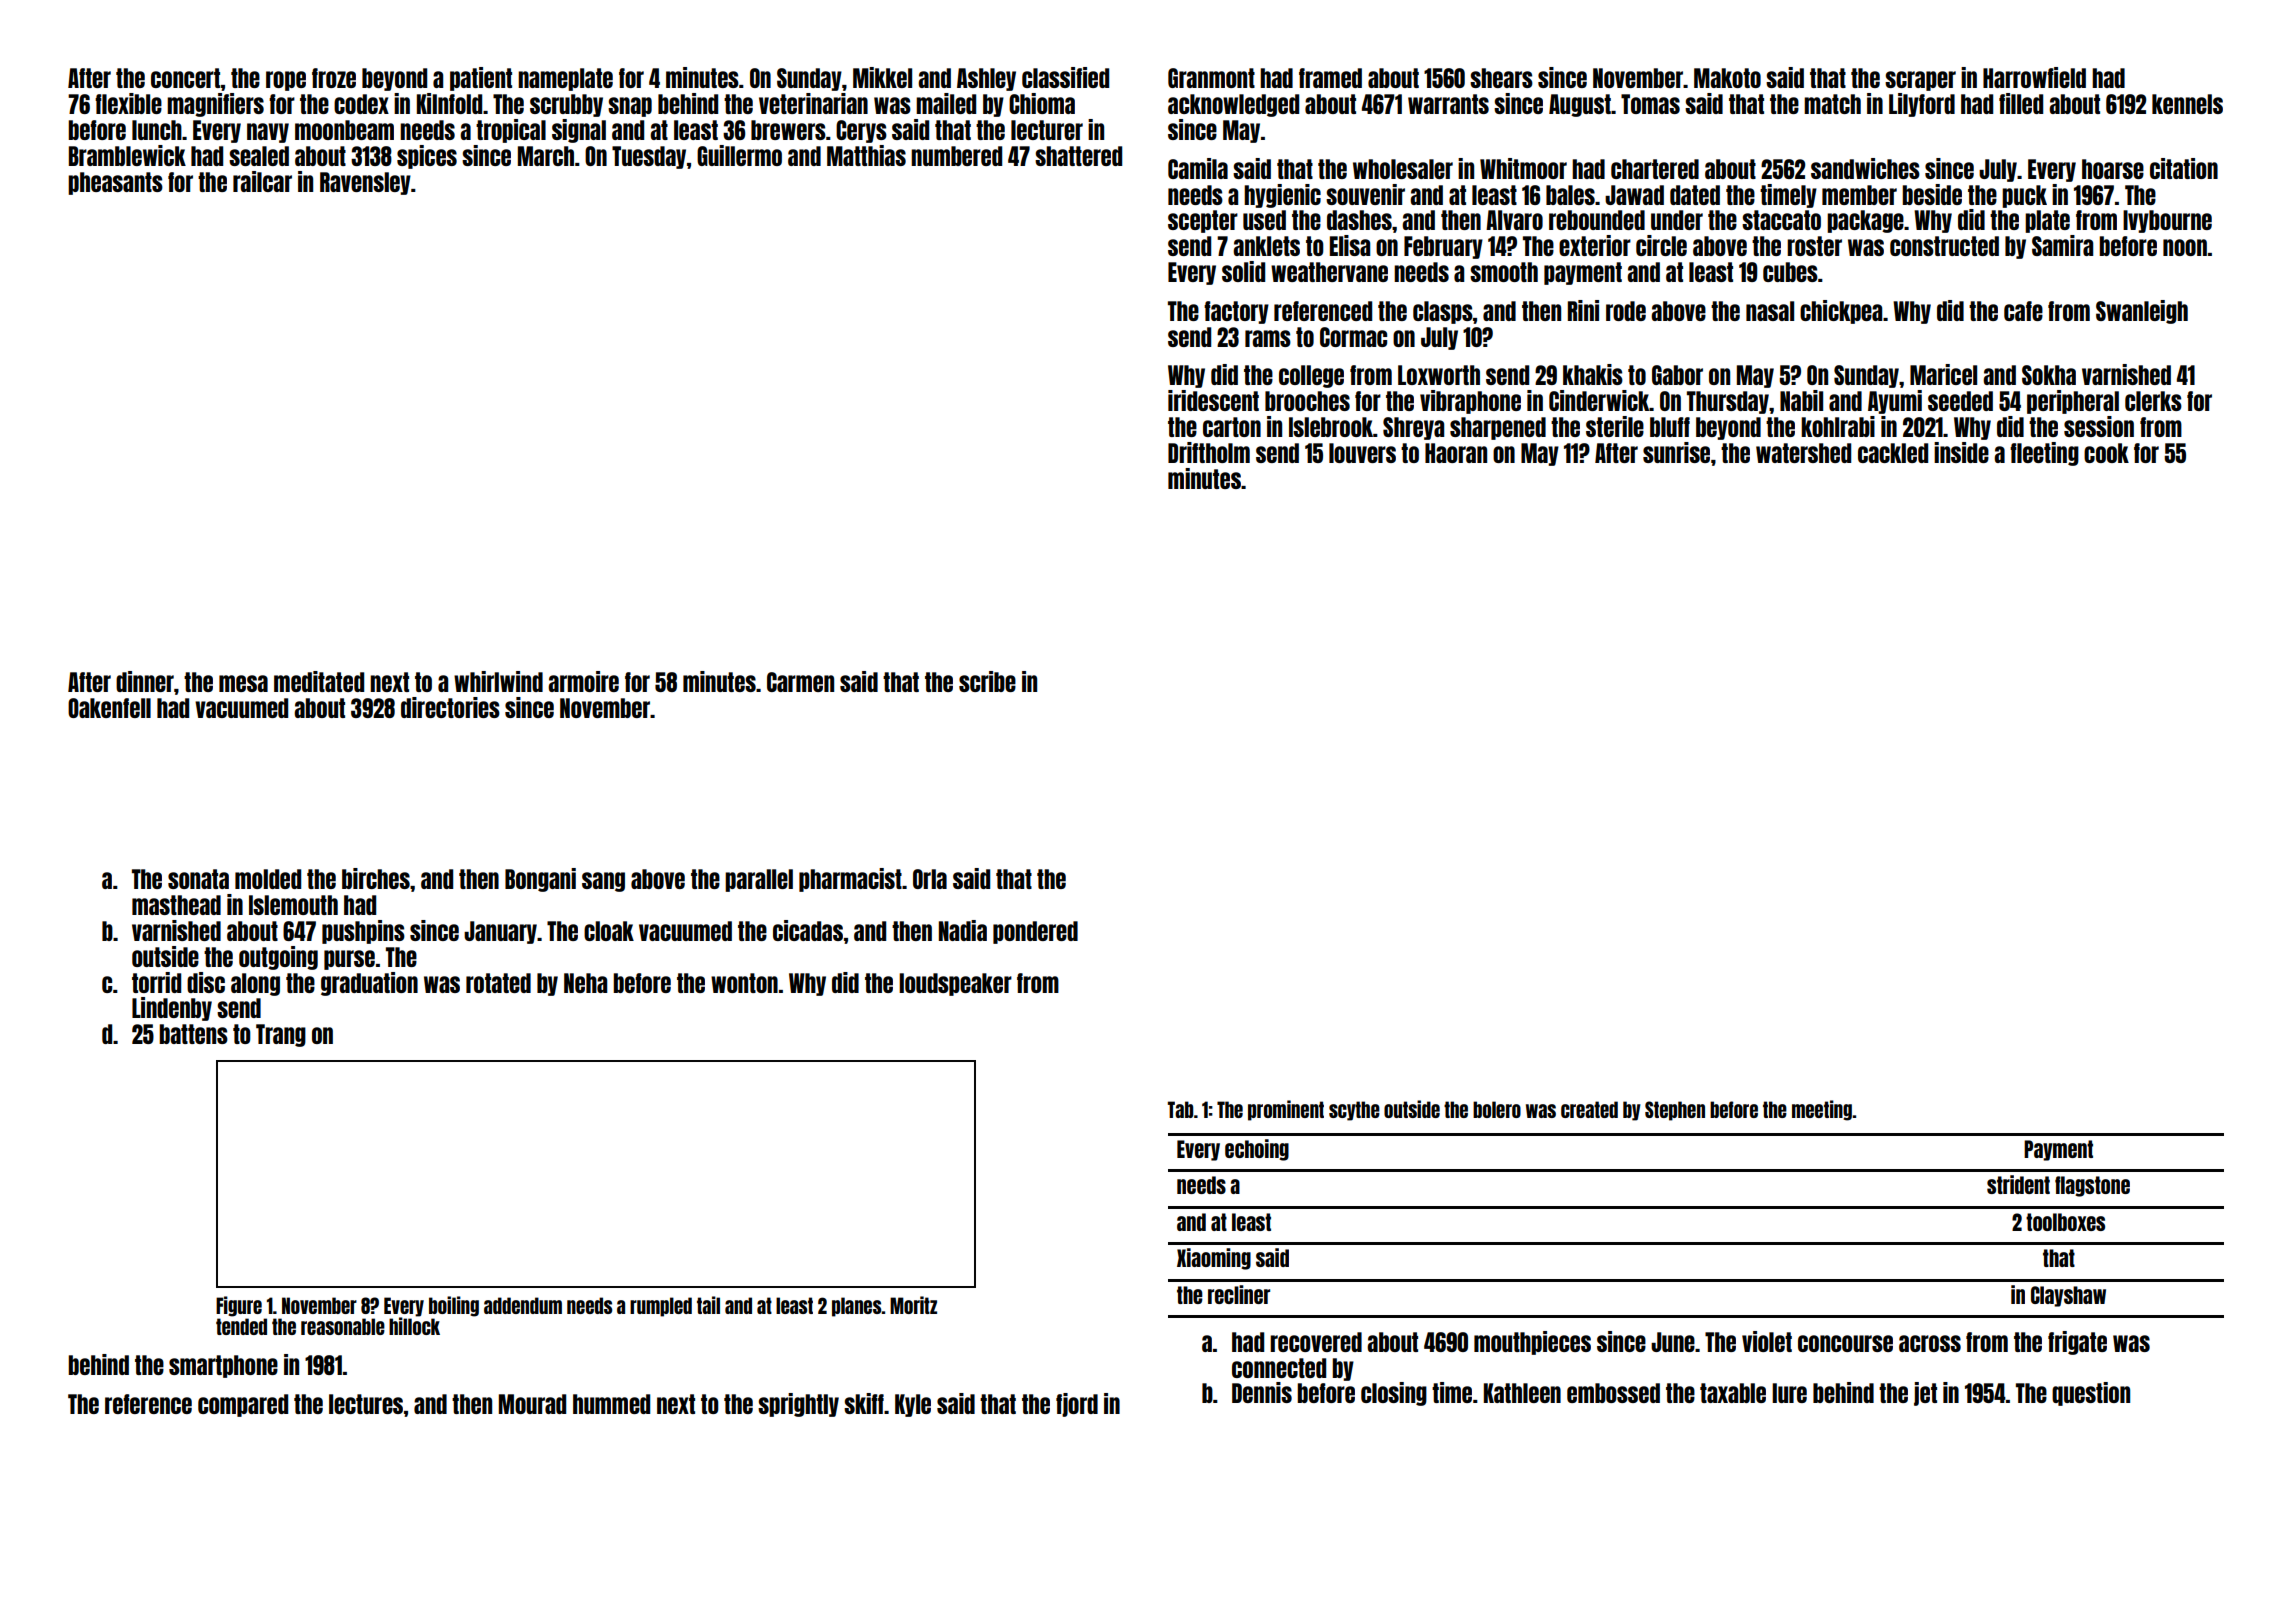 The image size is (2292, 1620). What do you see at coordinates (1456, 453) in the page?
I see `Haoran` at bounding box center [1456, 453].
